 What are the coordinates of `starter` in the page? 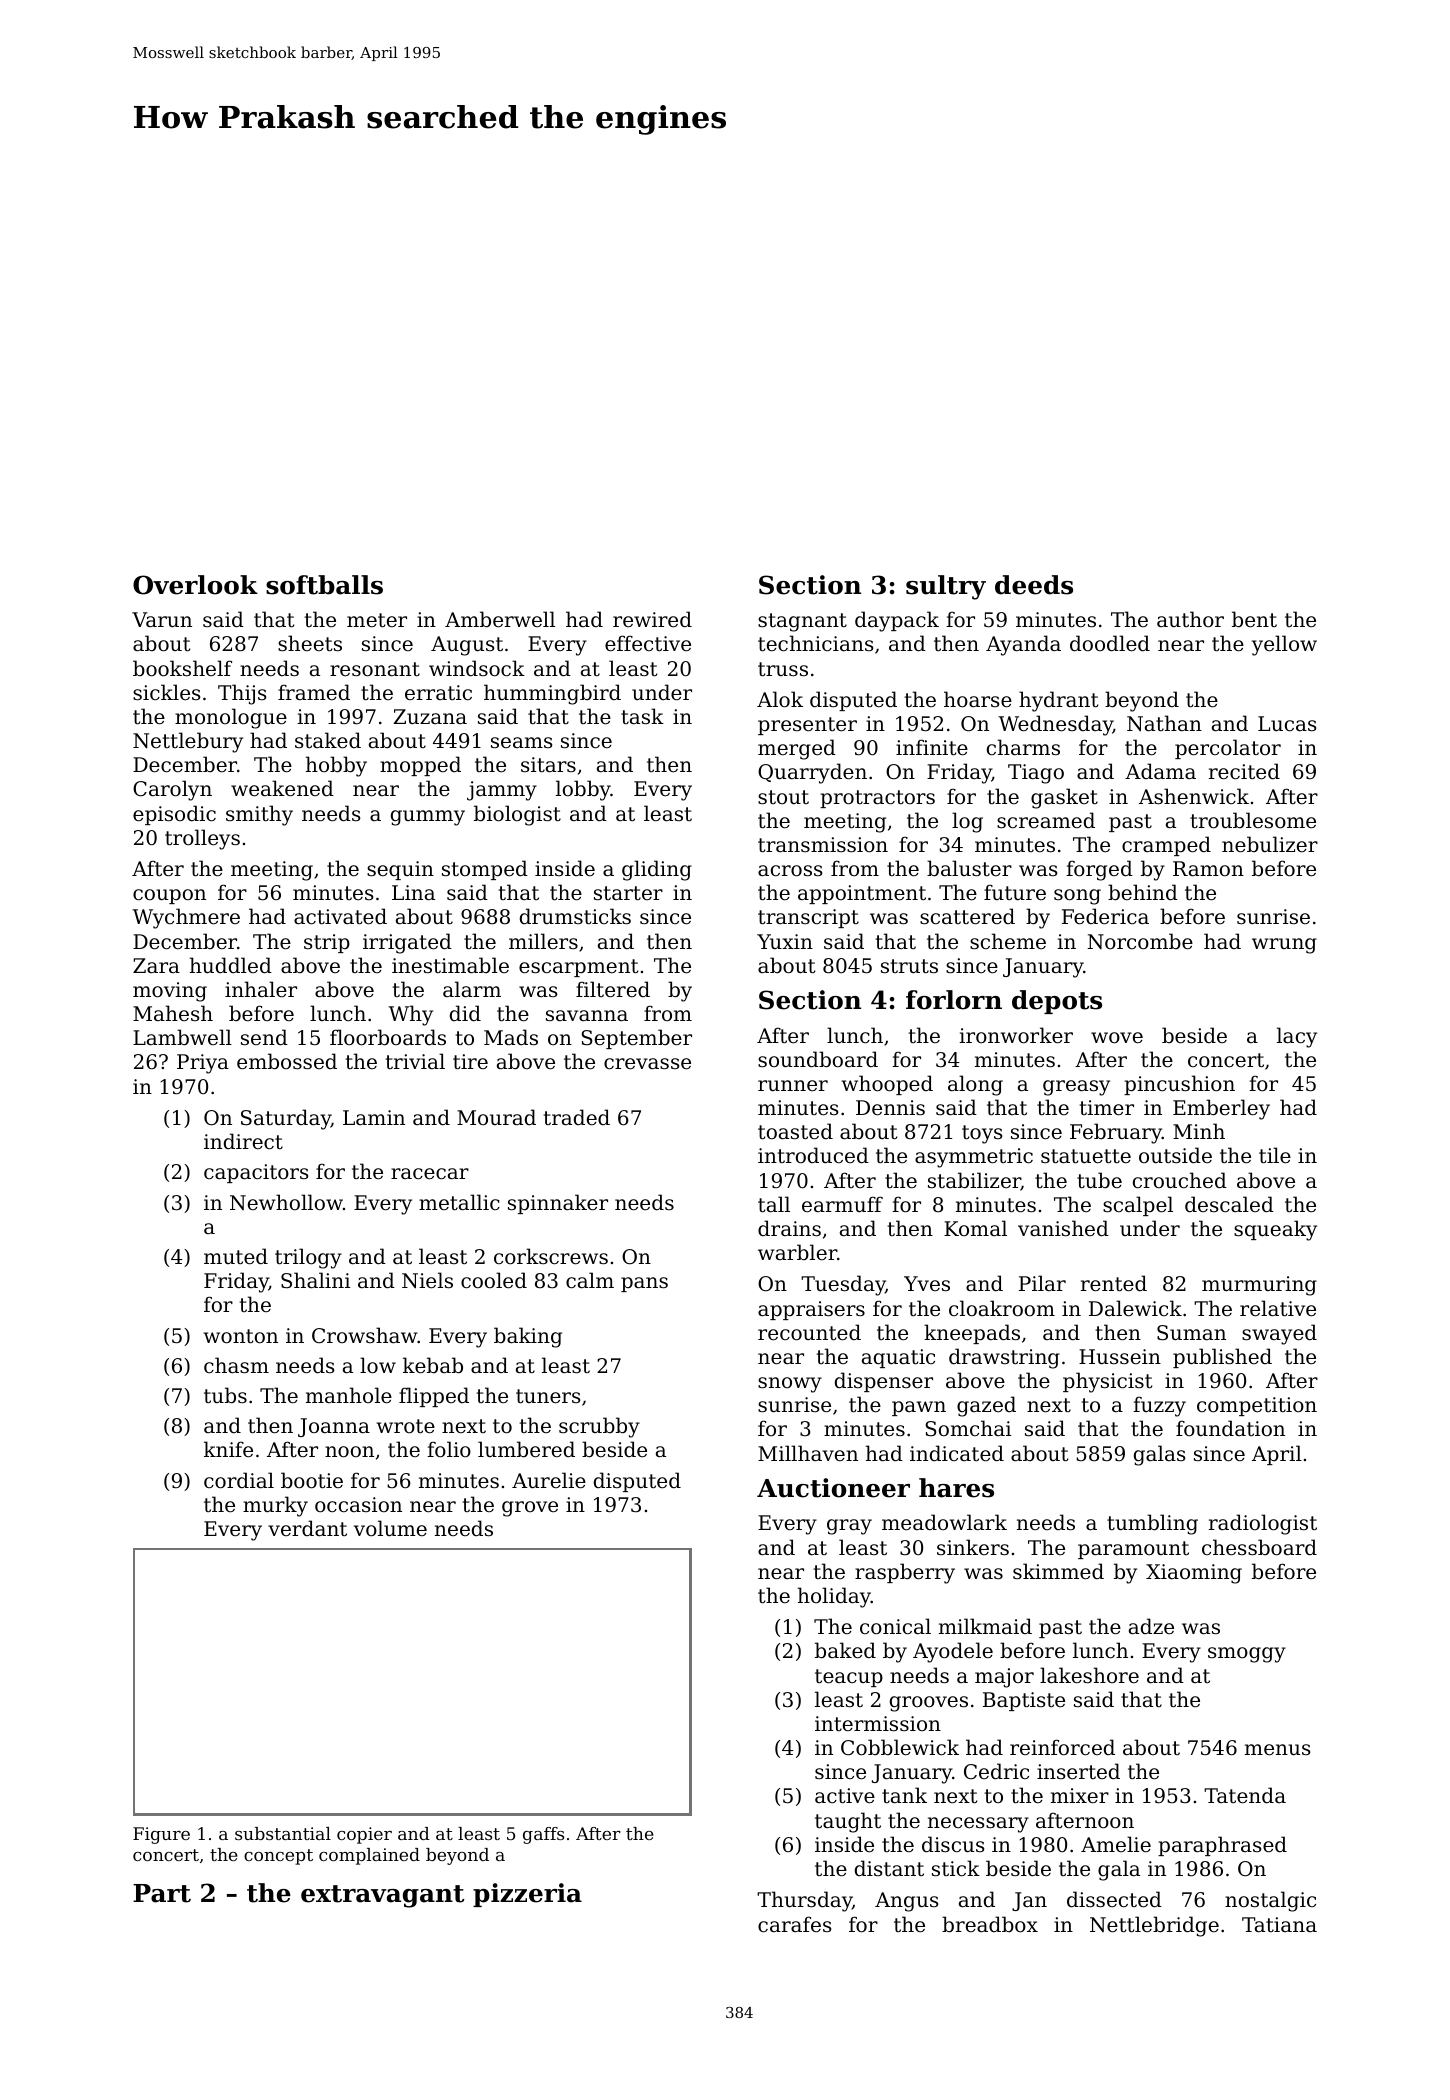 It's located at (628, 893).
